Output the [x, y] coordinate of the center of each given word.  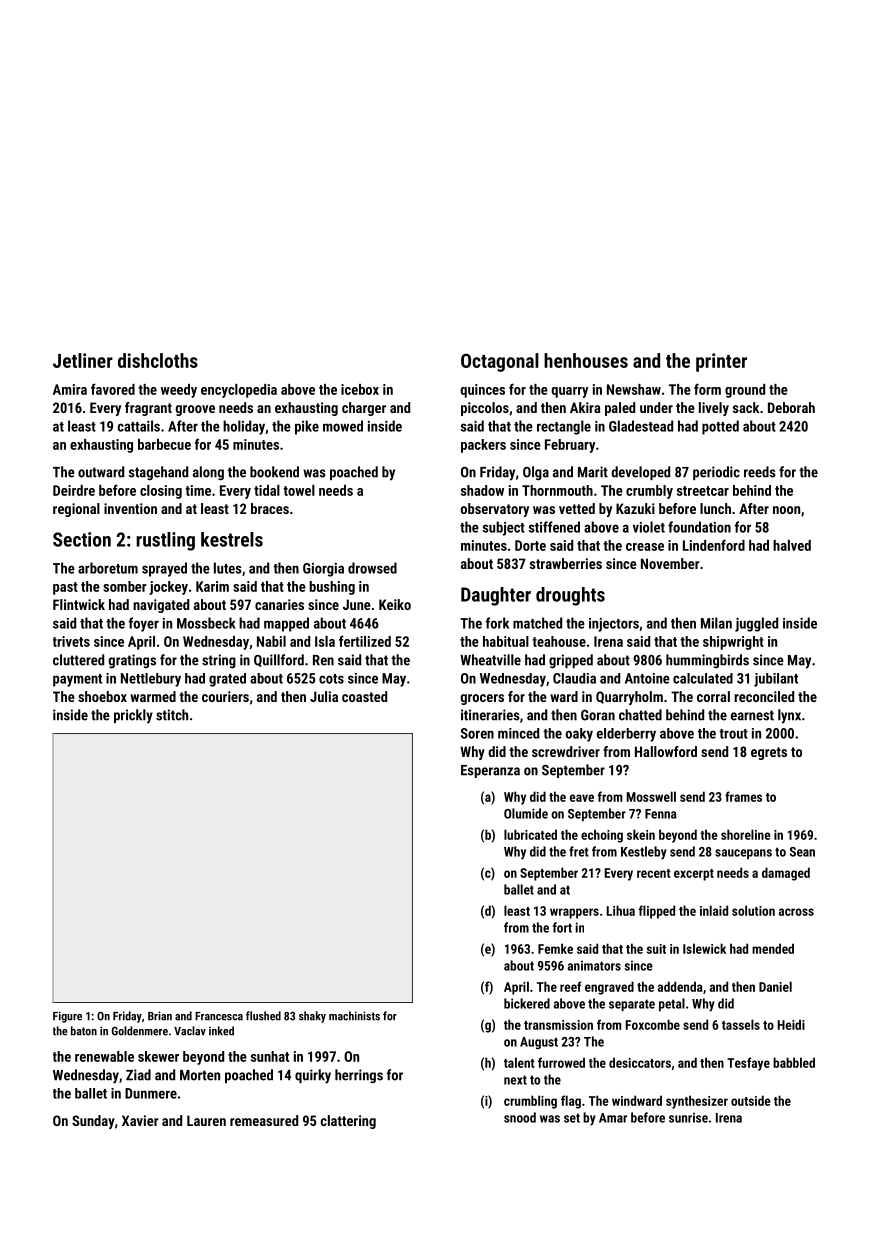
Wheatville [490, 660]
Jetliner [83, 360]
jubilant [776, 680]
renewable [104, 1056]
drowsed [372, 568]
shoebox [102, 696]
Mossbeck [206, 623]
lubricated [530, 834]
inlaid [714, 910]
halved [792, 545]
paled [620, 409]
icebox [360, 389]
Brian [160, 1016]
